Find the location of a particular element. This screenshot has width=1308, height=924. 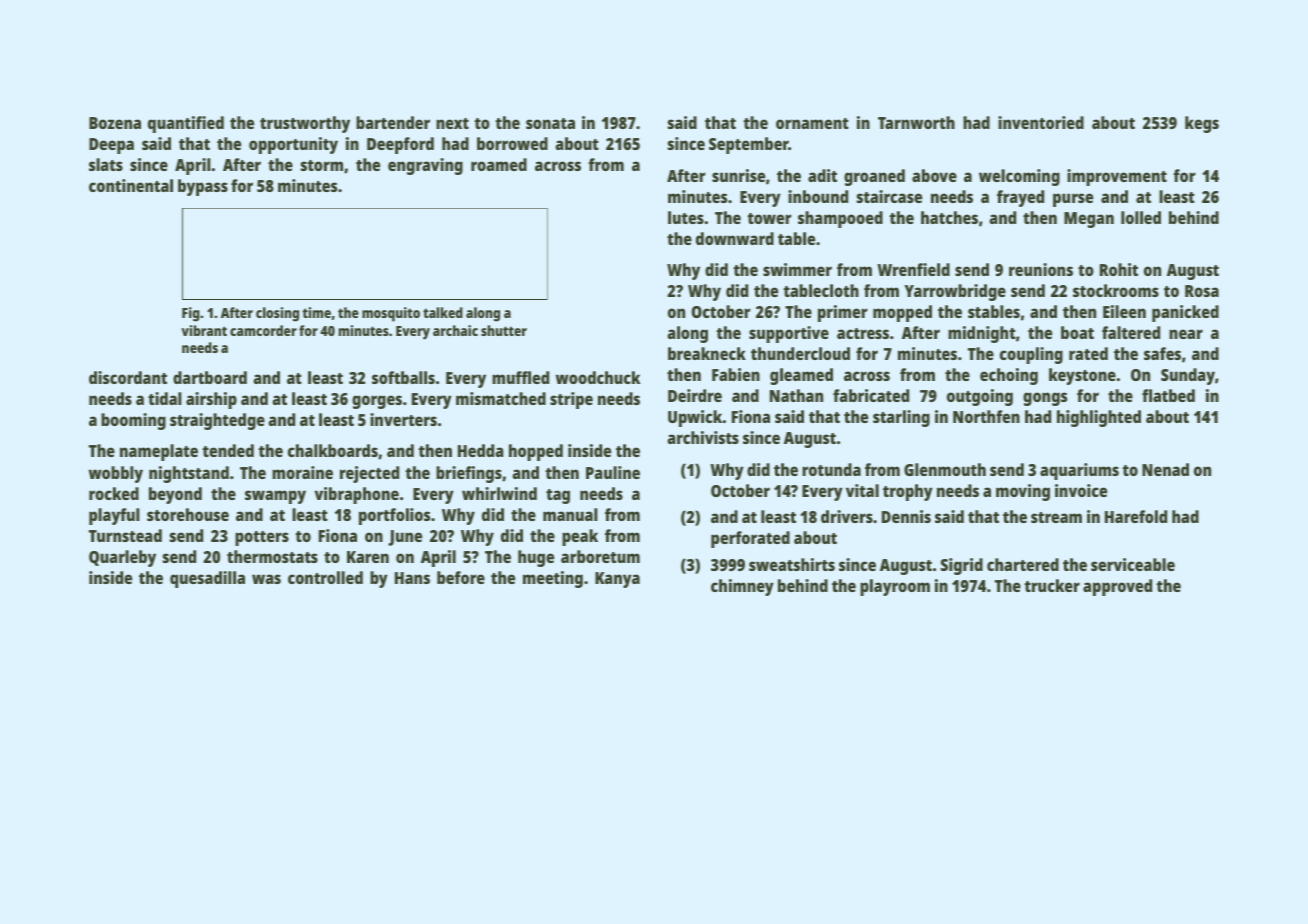

frayed is located at coordinates (1020, 198).
